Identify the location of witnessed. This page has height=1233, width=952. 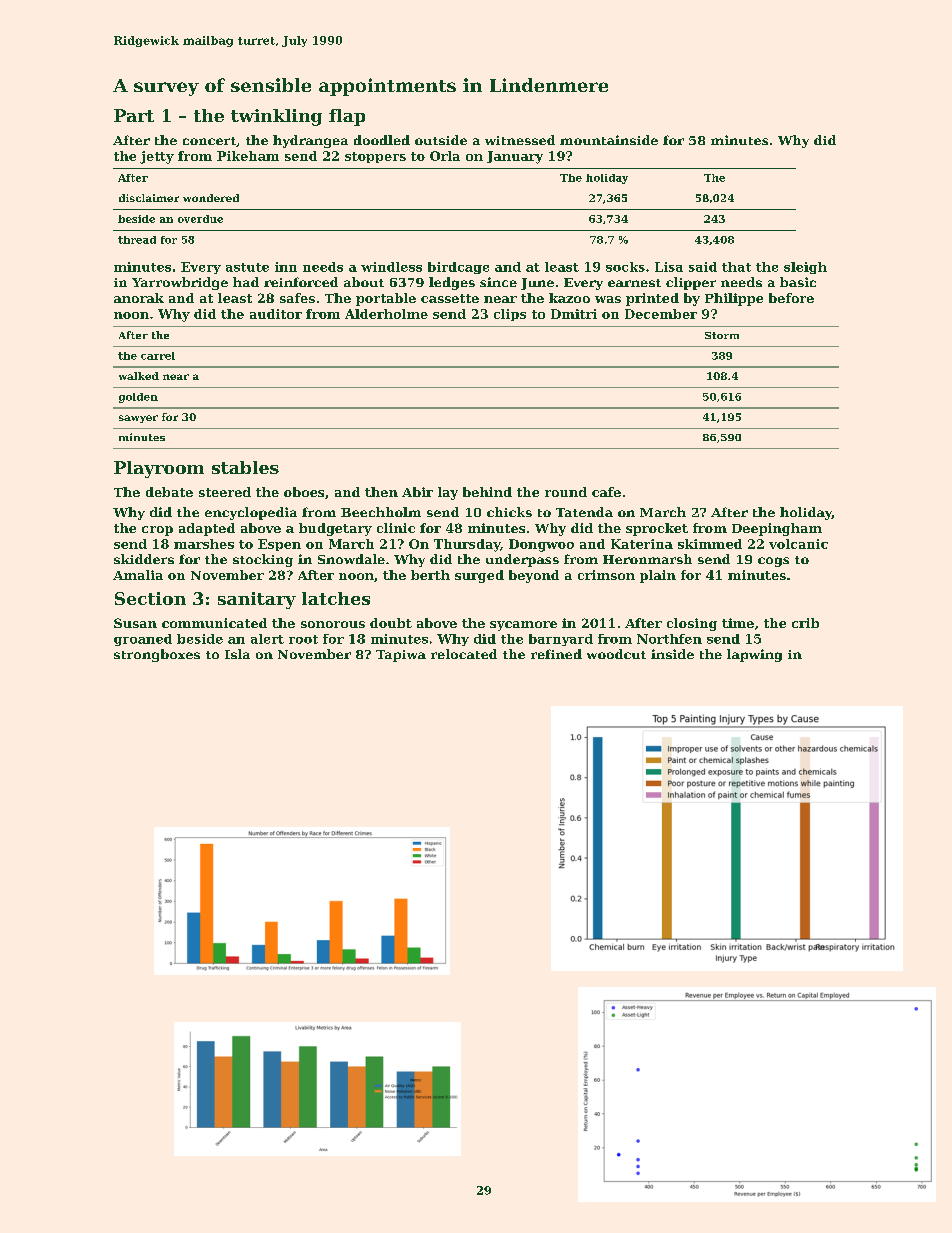
(520, 140).
